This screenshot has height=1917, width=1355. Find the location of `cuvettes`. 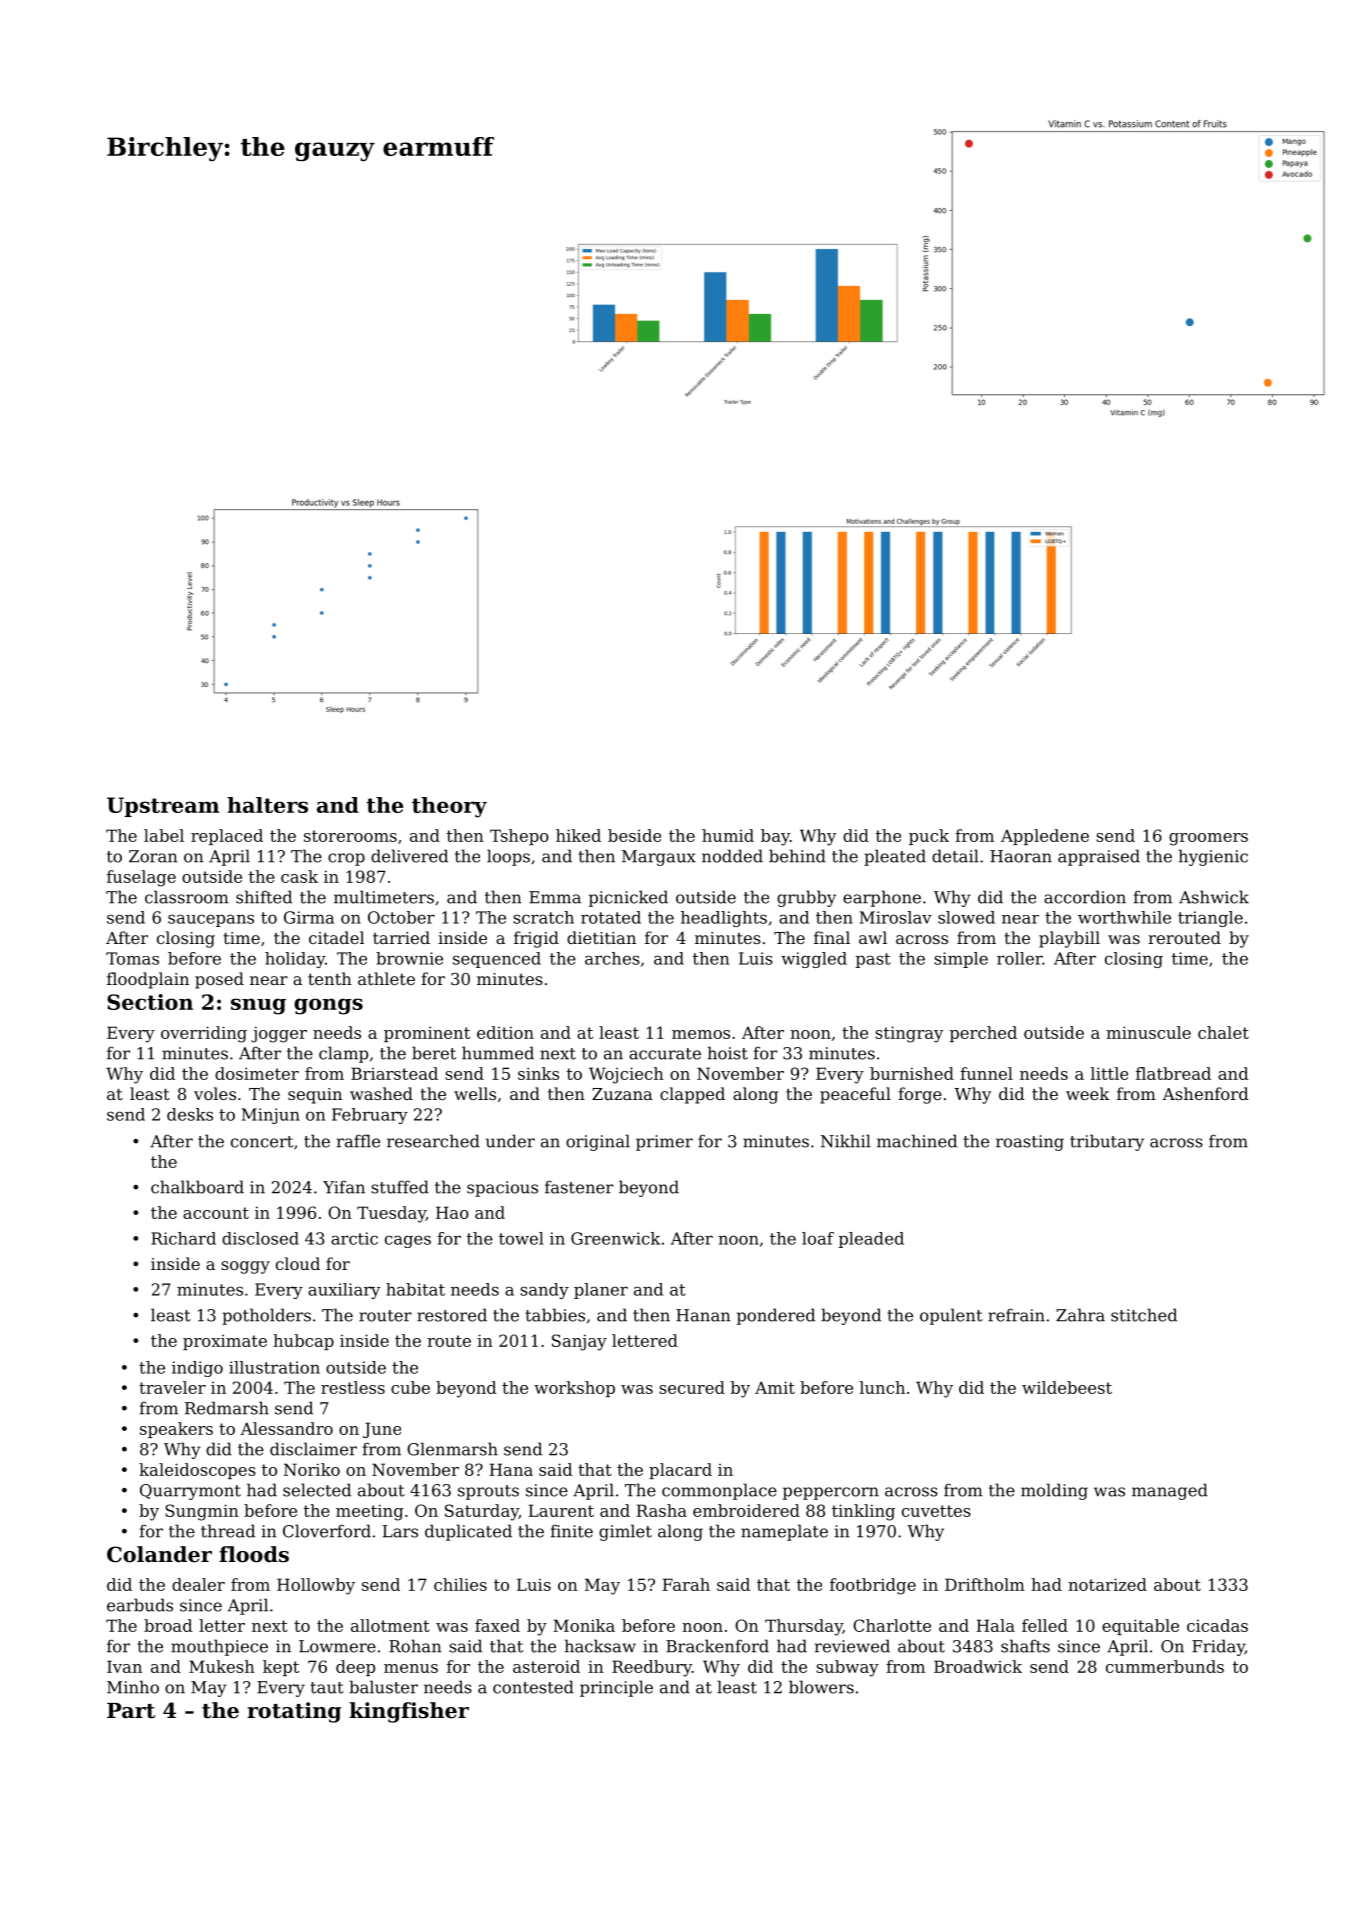

cuvettes is located at coordinates (936, 1511).
